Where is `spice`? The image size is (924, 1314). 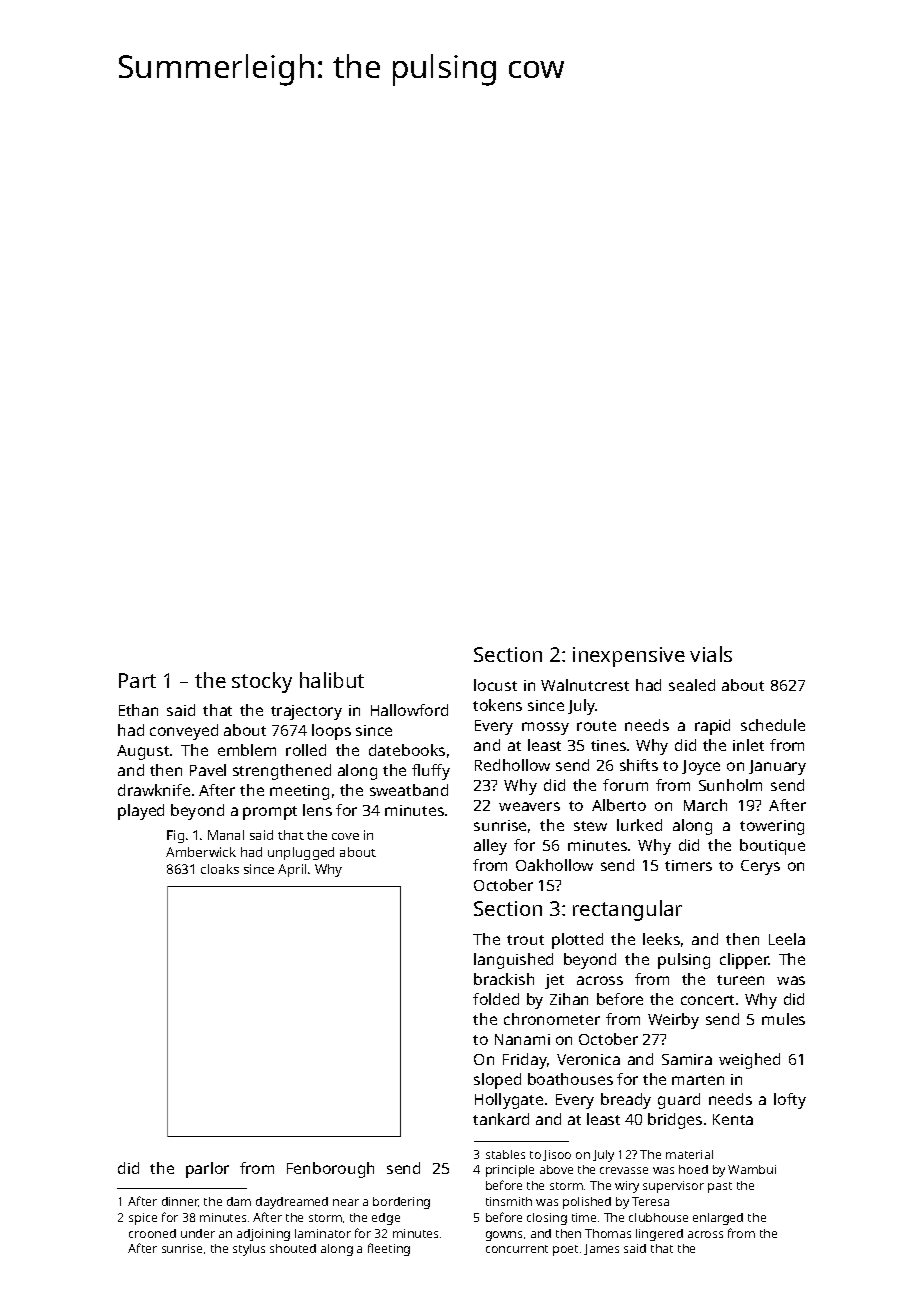
spice is located at coordinates (143, 1219).
